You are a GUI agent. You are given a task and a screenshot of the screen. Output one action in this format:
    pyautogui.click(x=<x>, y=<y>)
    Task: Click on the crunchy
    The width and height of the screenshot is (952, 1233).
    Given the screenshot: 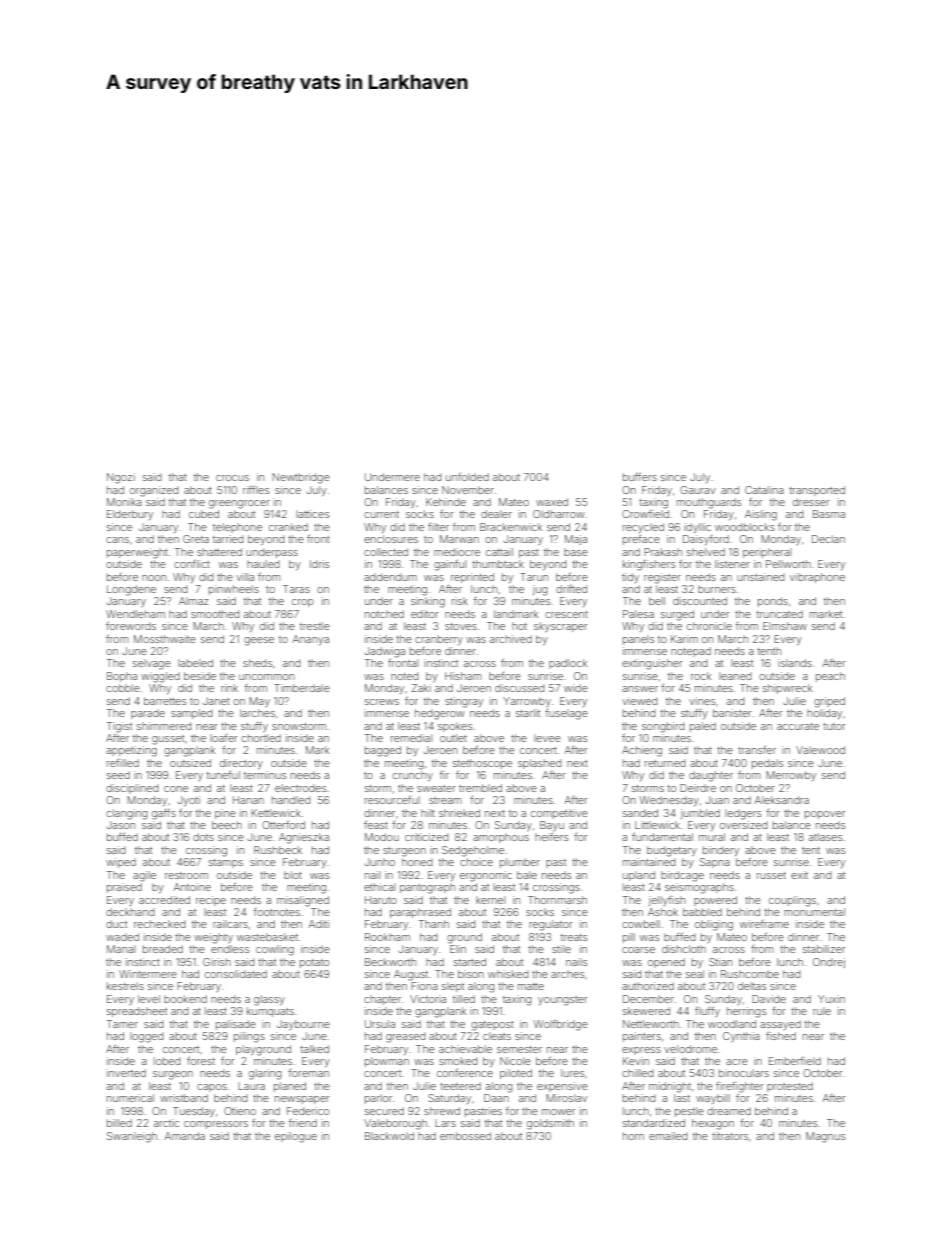 What is the action you would take?
    pyautogui.click(x=413, y=776)
